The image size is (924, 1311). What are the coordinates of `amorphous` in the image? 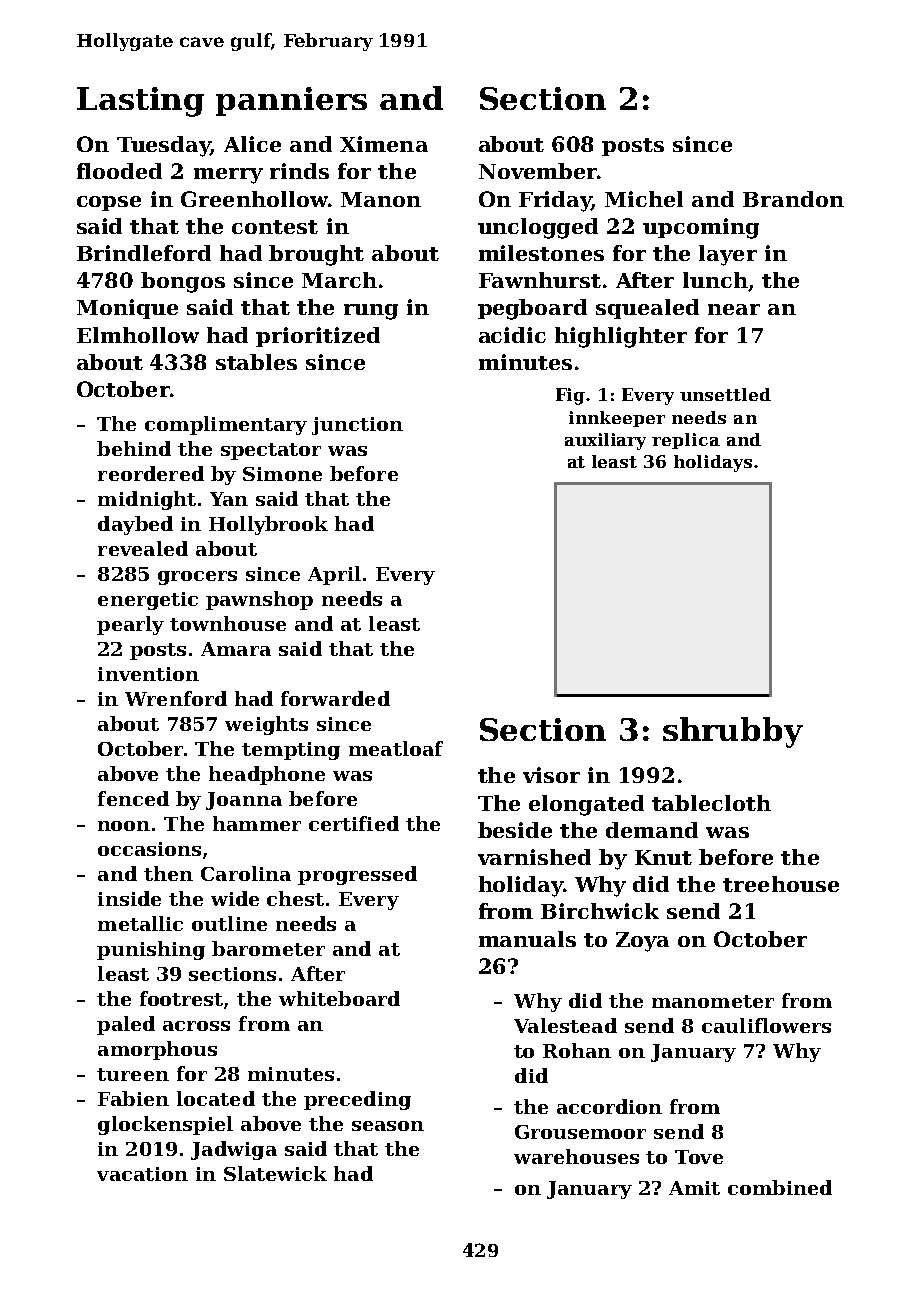 It's located at (157, 1050).
